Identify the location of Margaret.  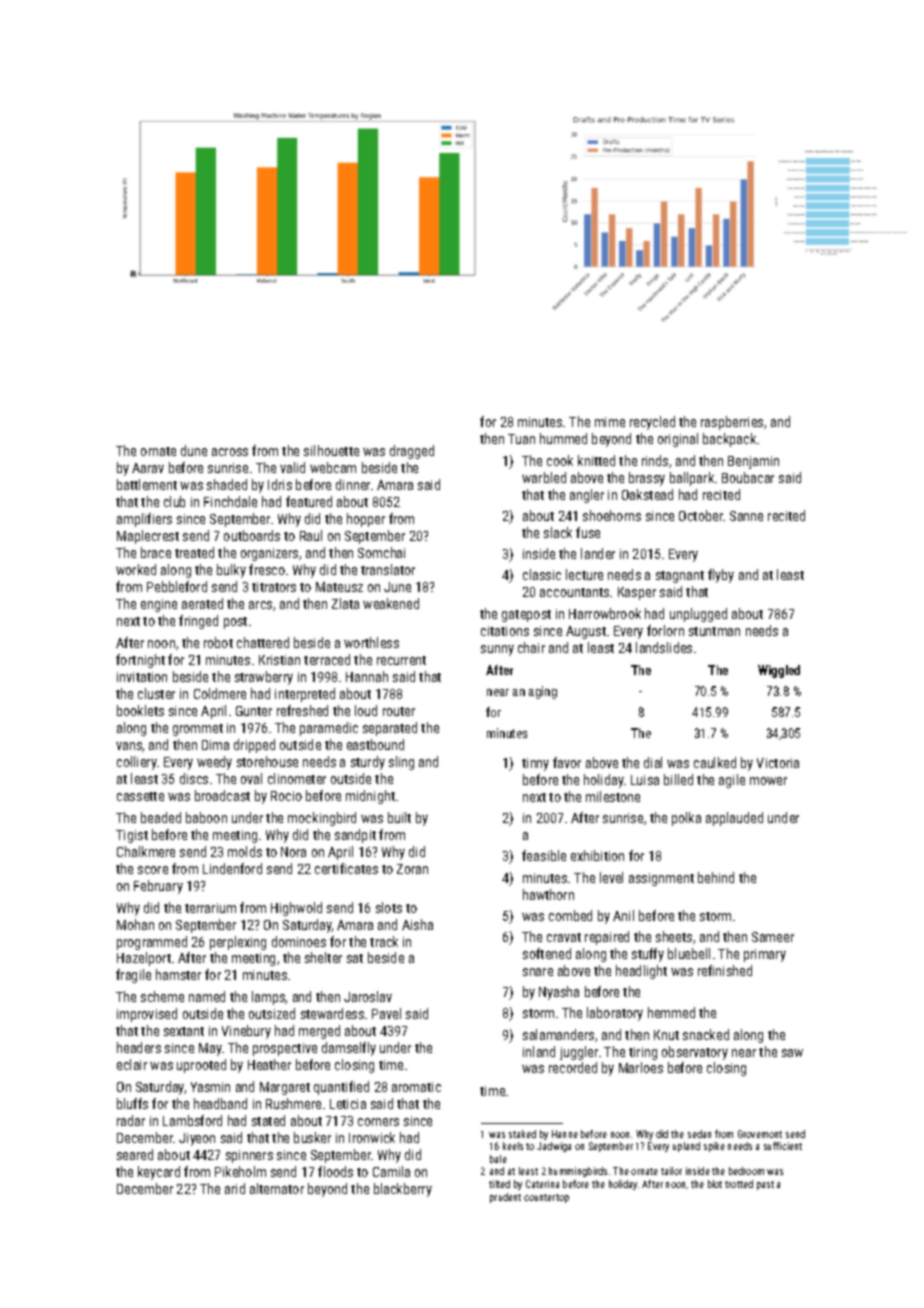
(285, 1088).
